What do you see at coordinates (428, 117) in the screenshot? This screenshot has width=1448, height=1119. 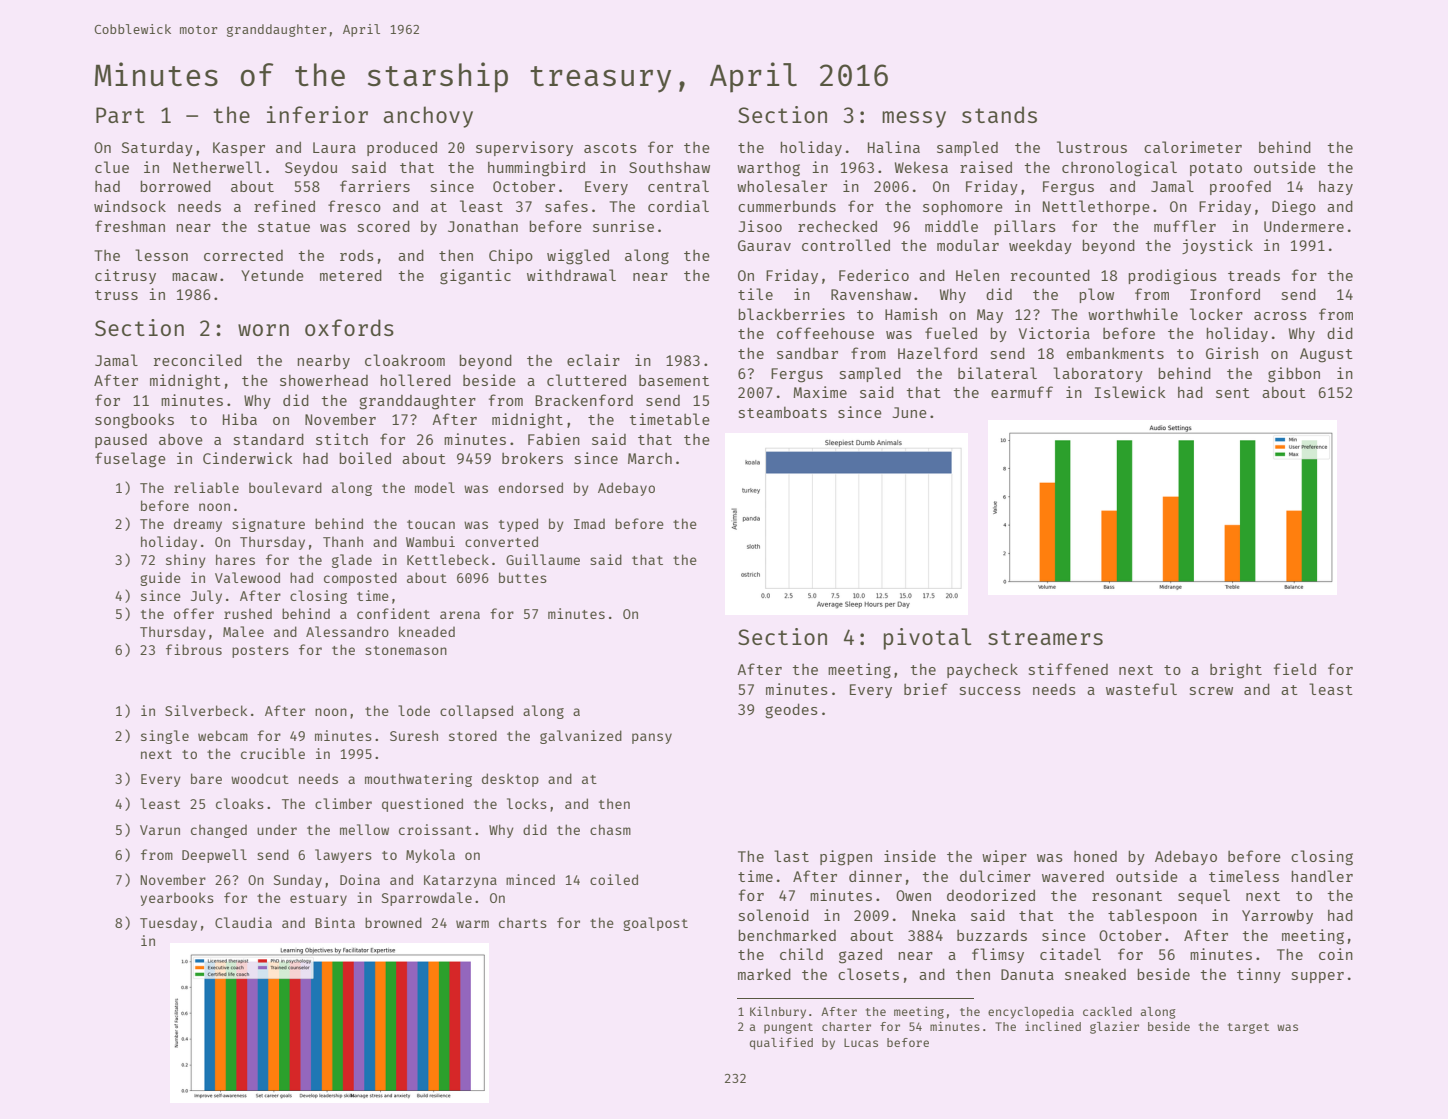 I see `anchovy` at bounding box center [428, 117].
